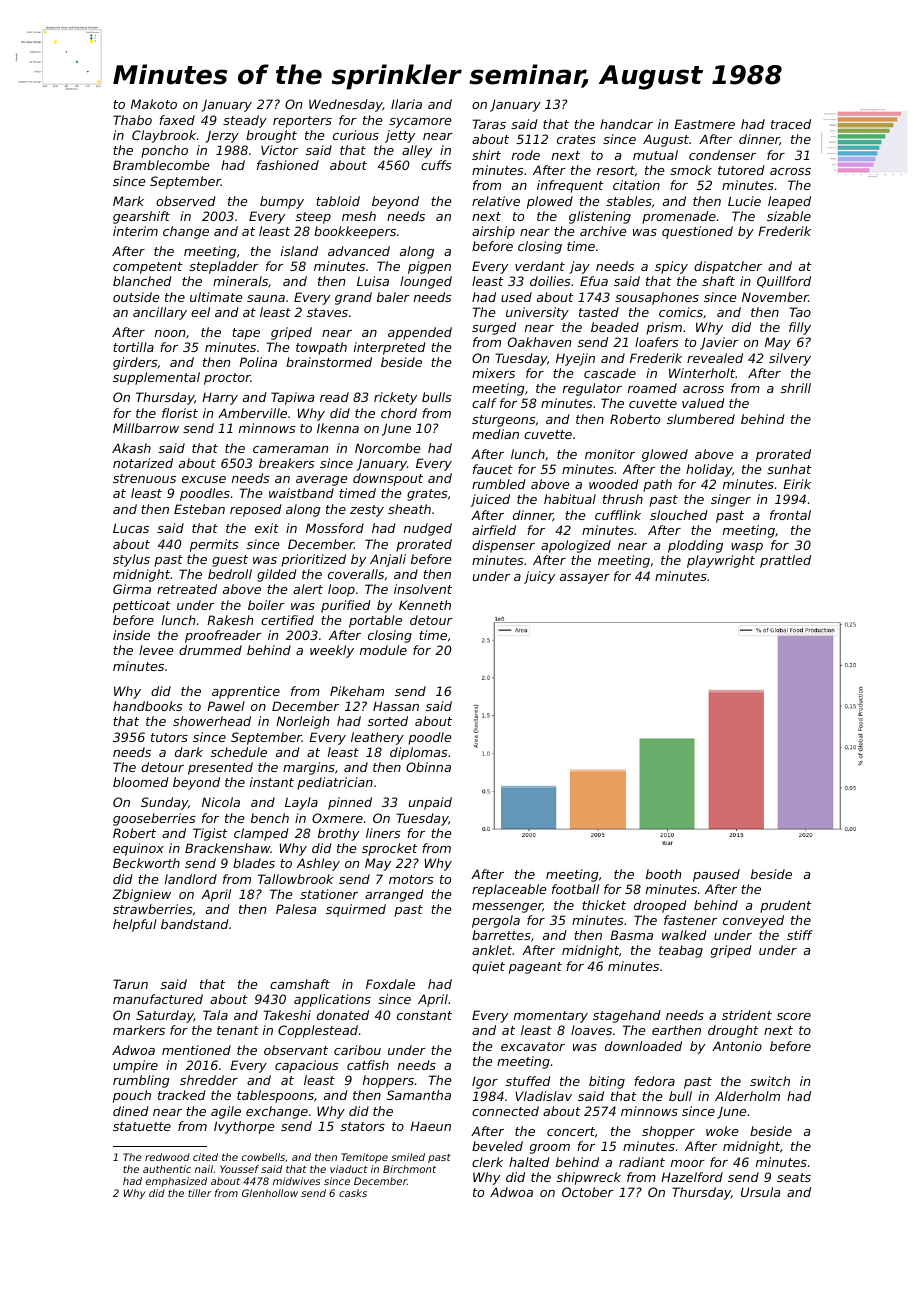 This screenshot has height=1308, width=924. I want to click on prudent, so click(786, 906).
